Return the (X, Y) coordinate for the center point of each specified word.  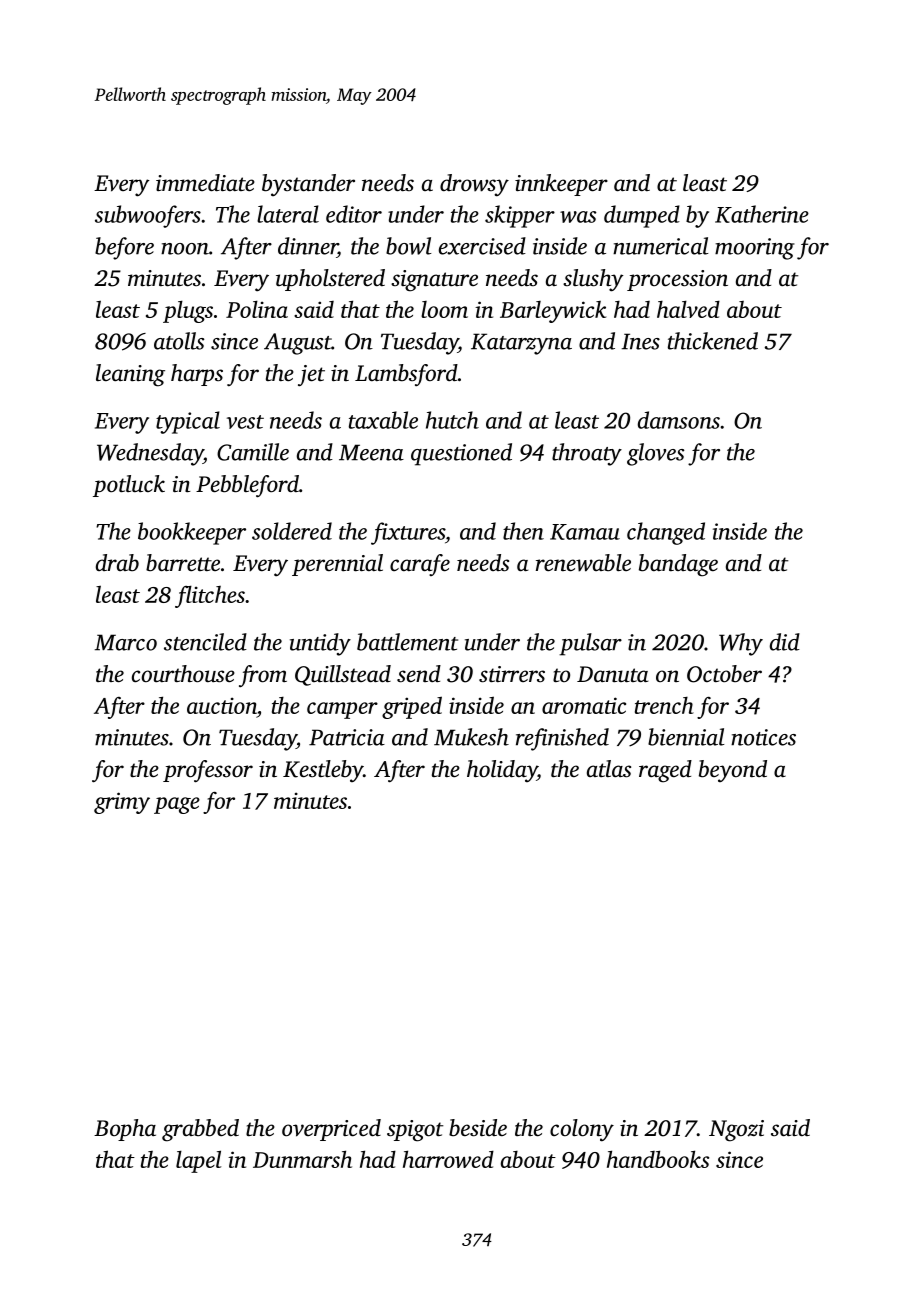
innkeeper (561, 185)
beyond (733, 771)
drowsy (474, 185)
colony (582, 1130)
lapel (198, 1161)
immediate (205, 183)
